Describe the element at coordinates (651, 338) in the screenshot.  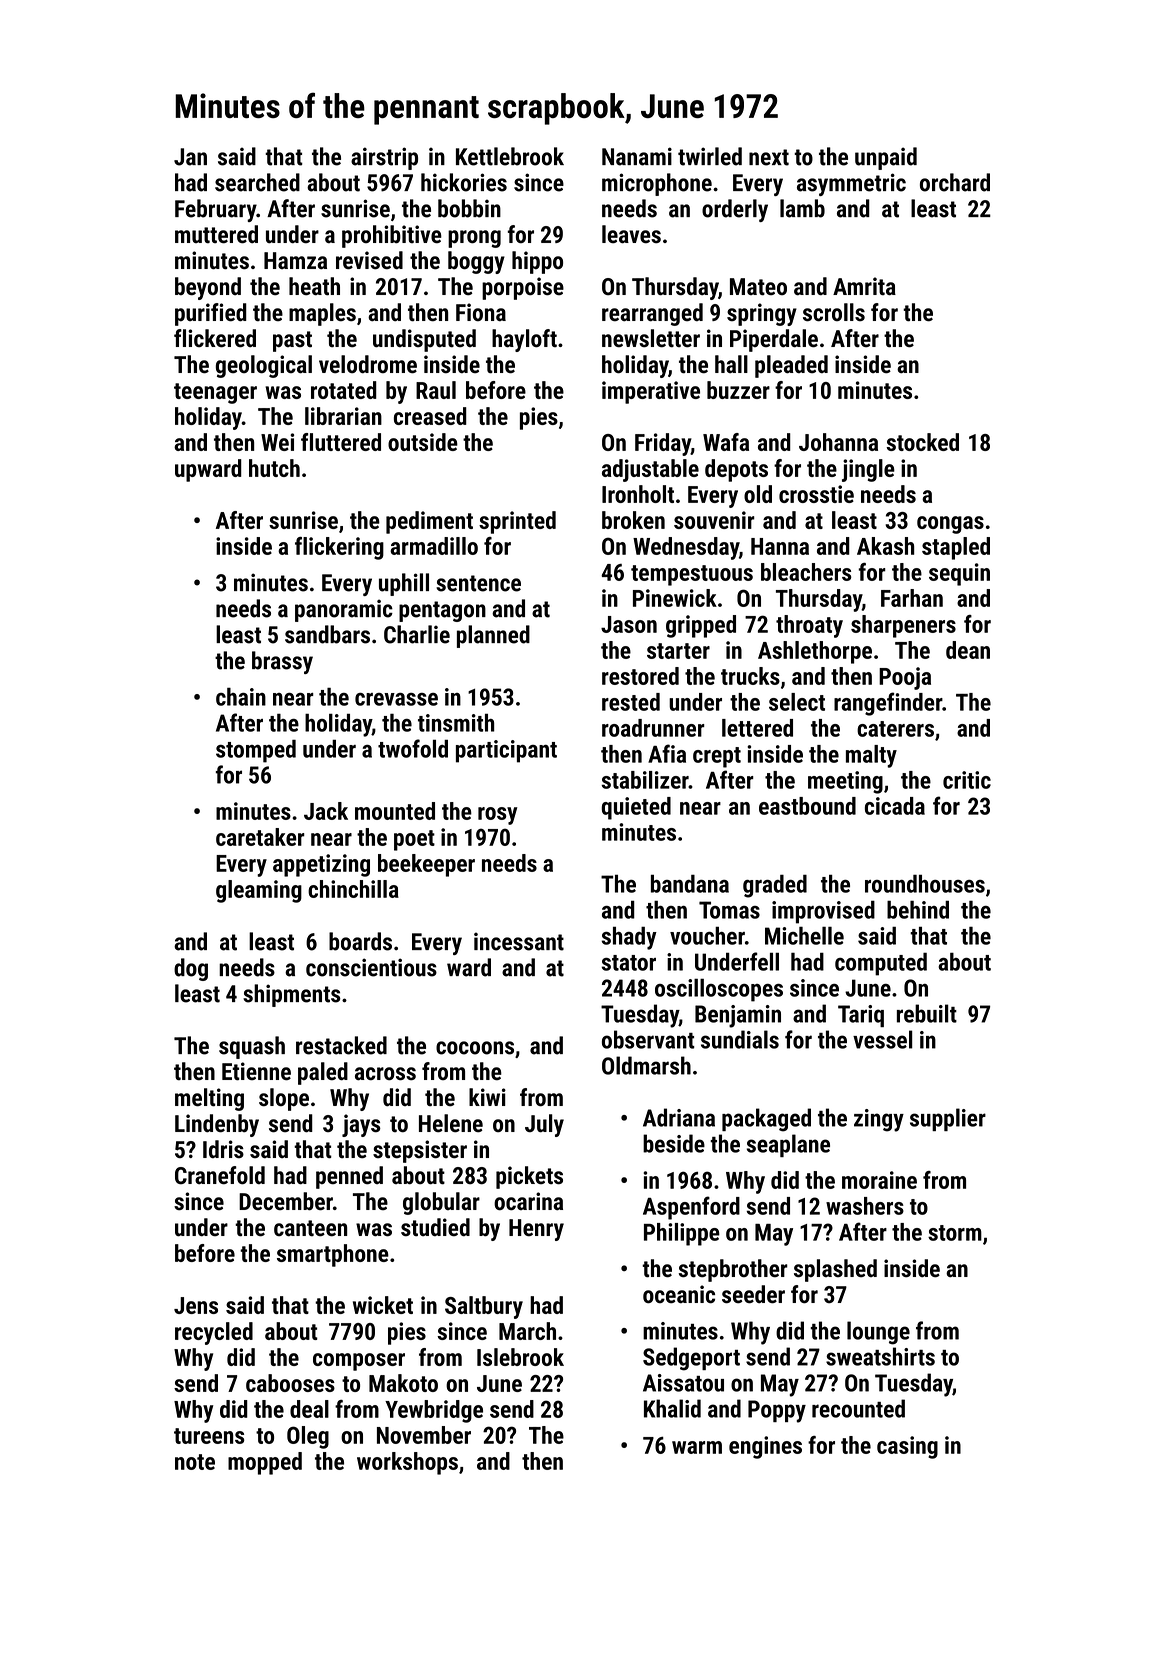
I see `newsletter` at that location.
